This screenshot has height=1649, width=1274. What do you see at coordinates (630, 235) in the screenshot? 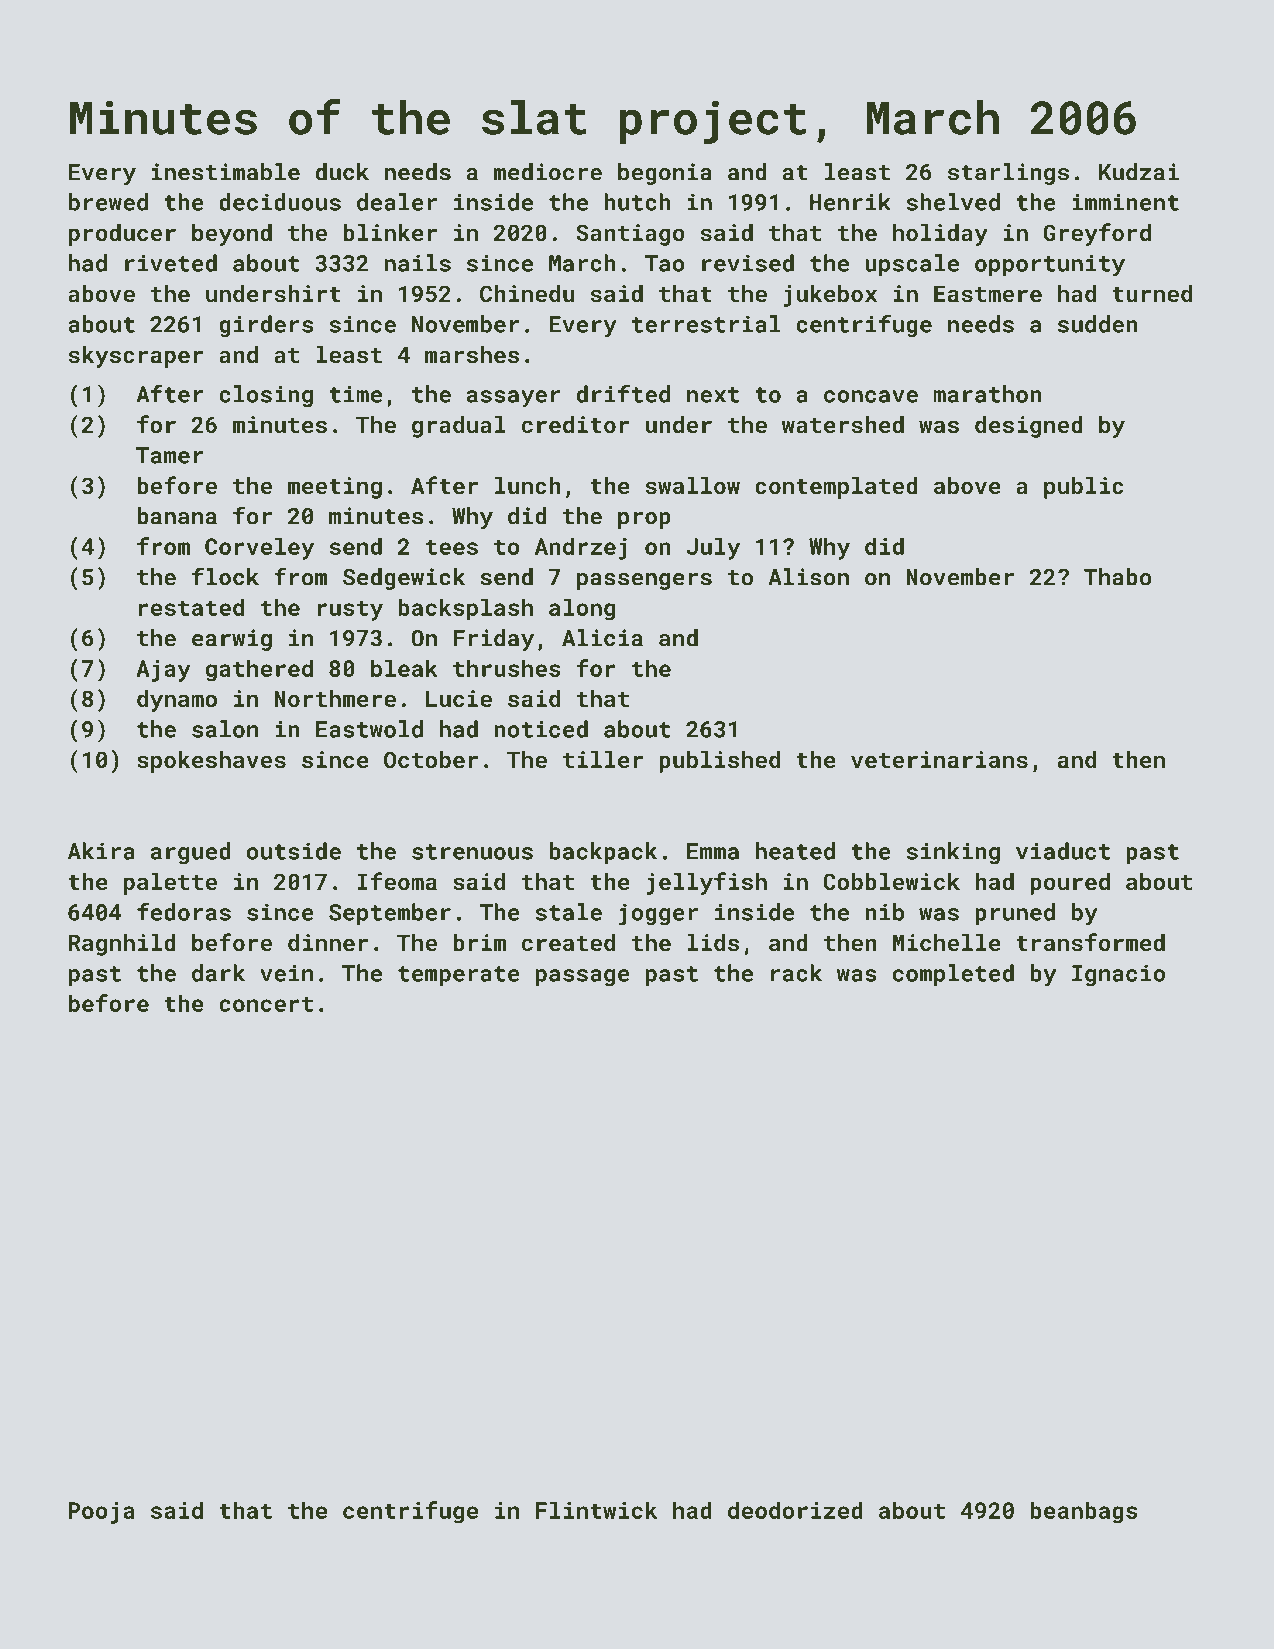
I see `Santiago` at bounding box center [630, 235].
